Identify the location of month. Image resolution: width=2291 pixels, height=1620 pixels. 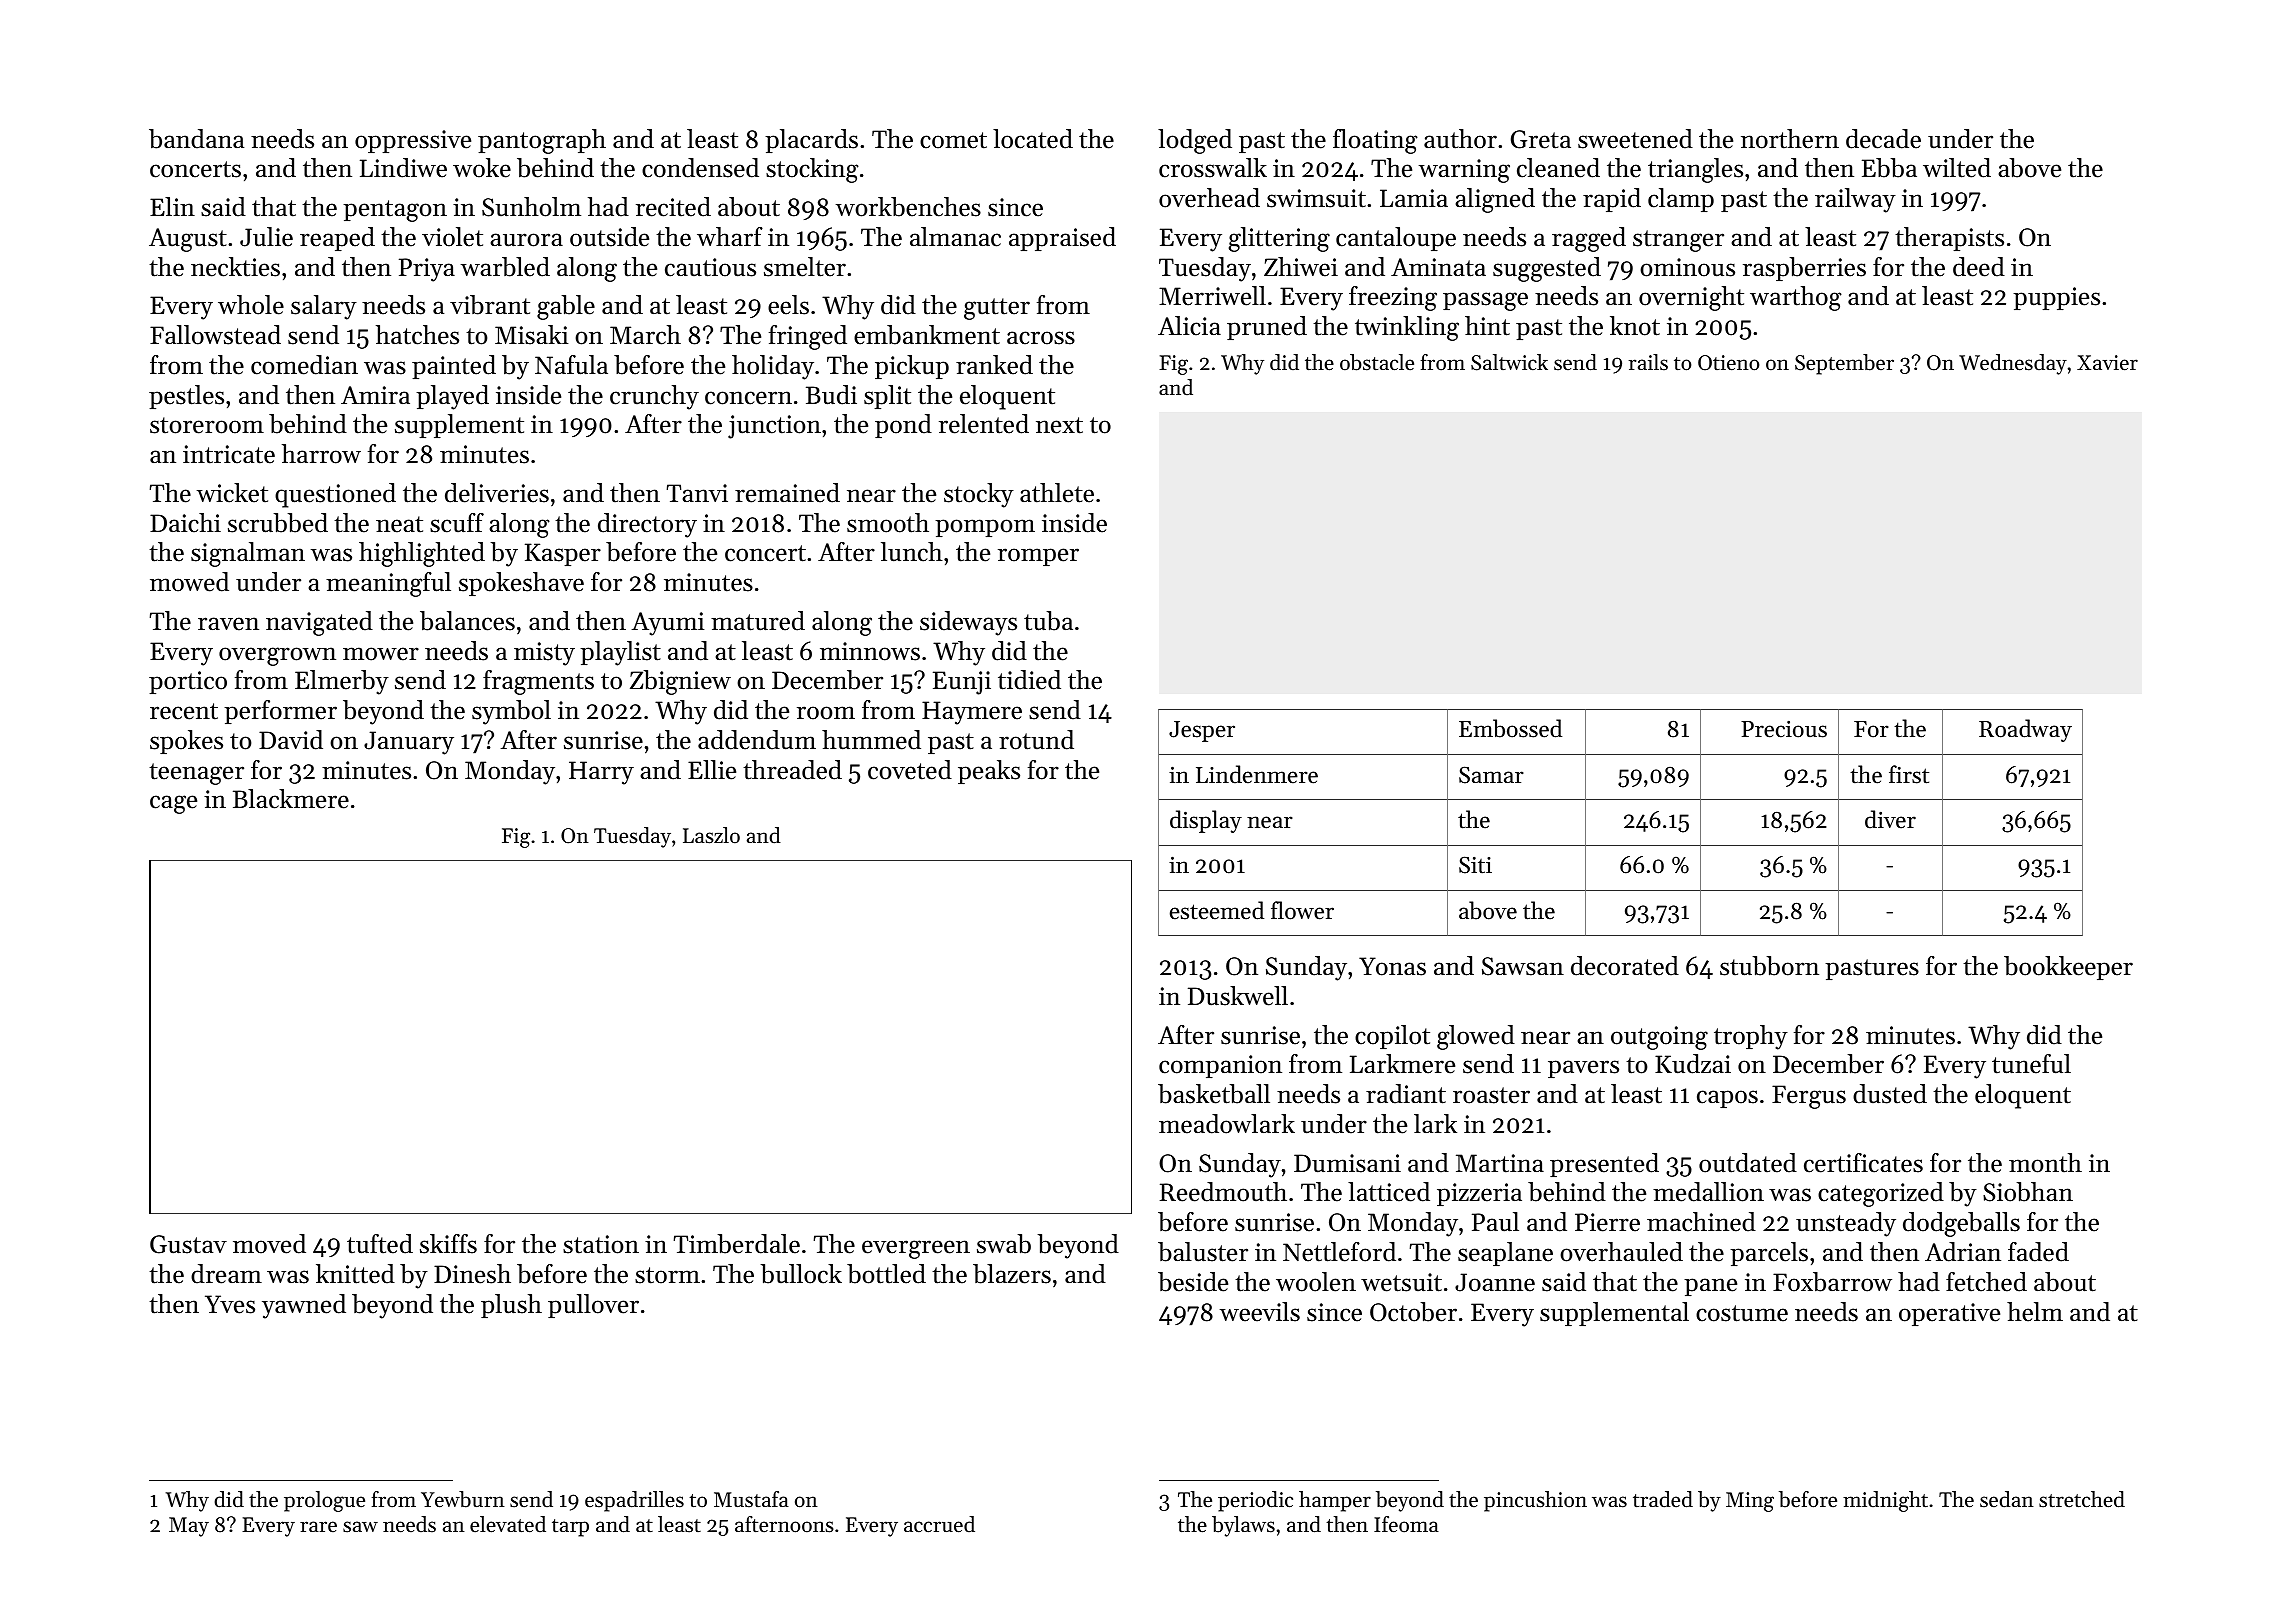
(2045, 1163).
